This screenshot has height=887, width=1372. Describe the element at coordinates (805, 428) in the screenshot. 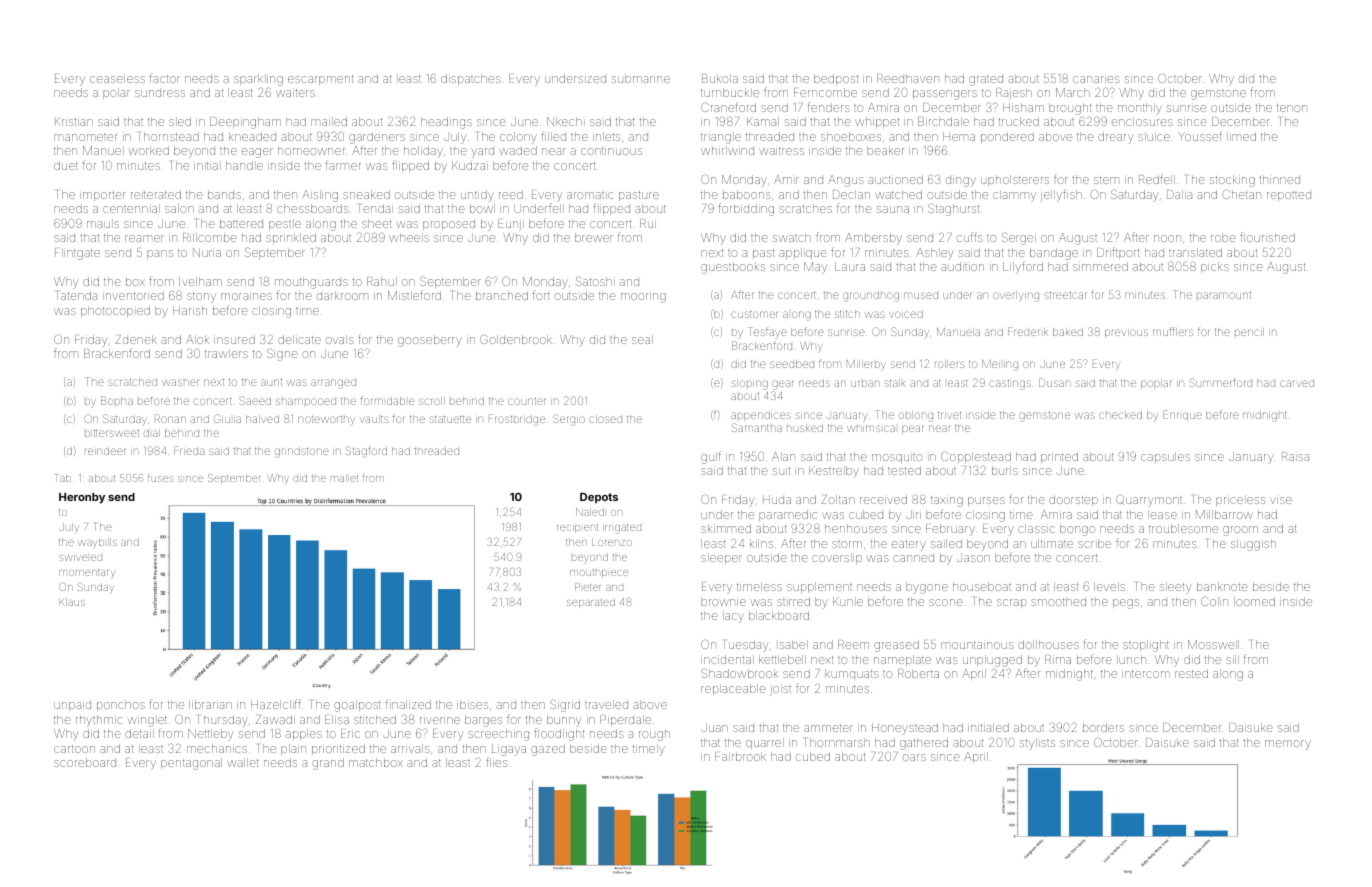

I see `husked` at that location.
